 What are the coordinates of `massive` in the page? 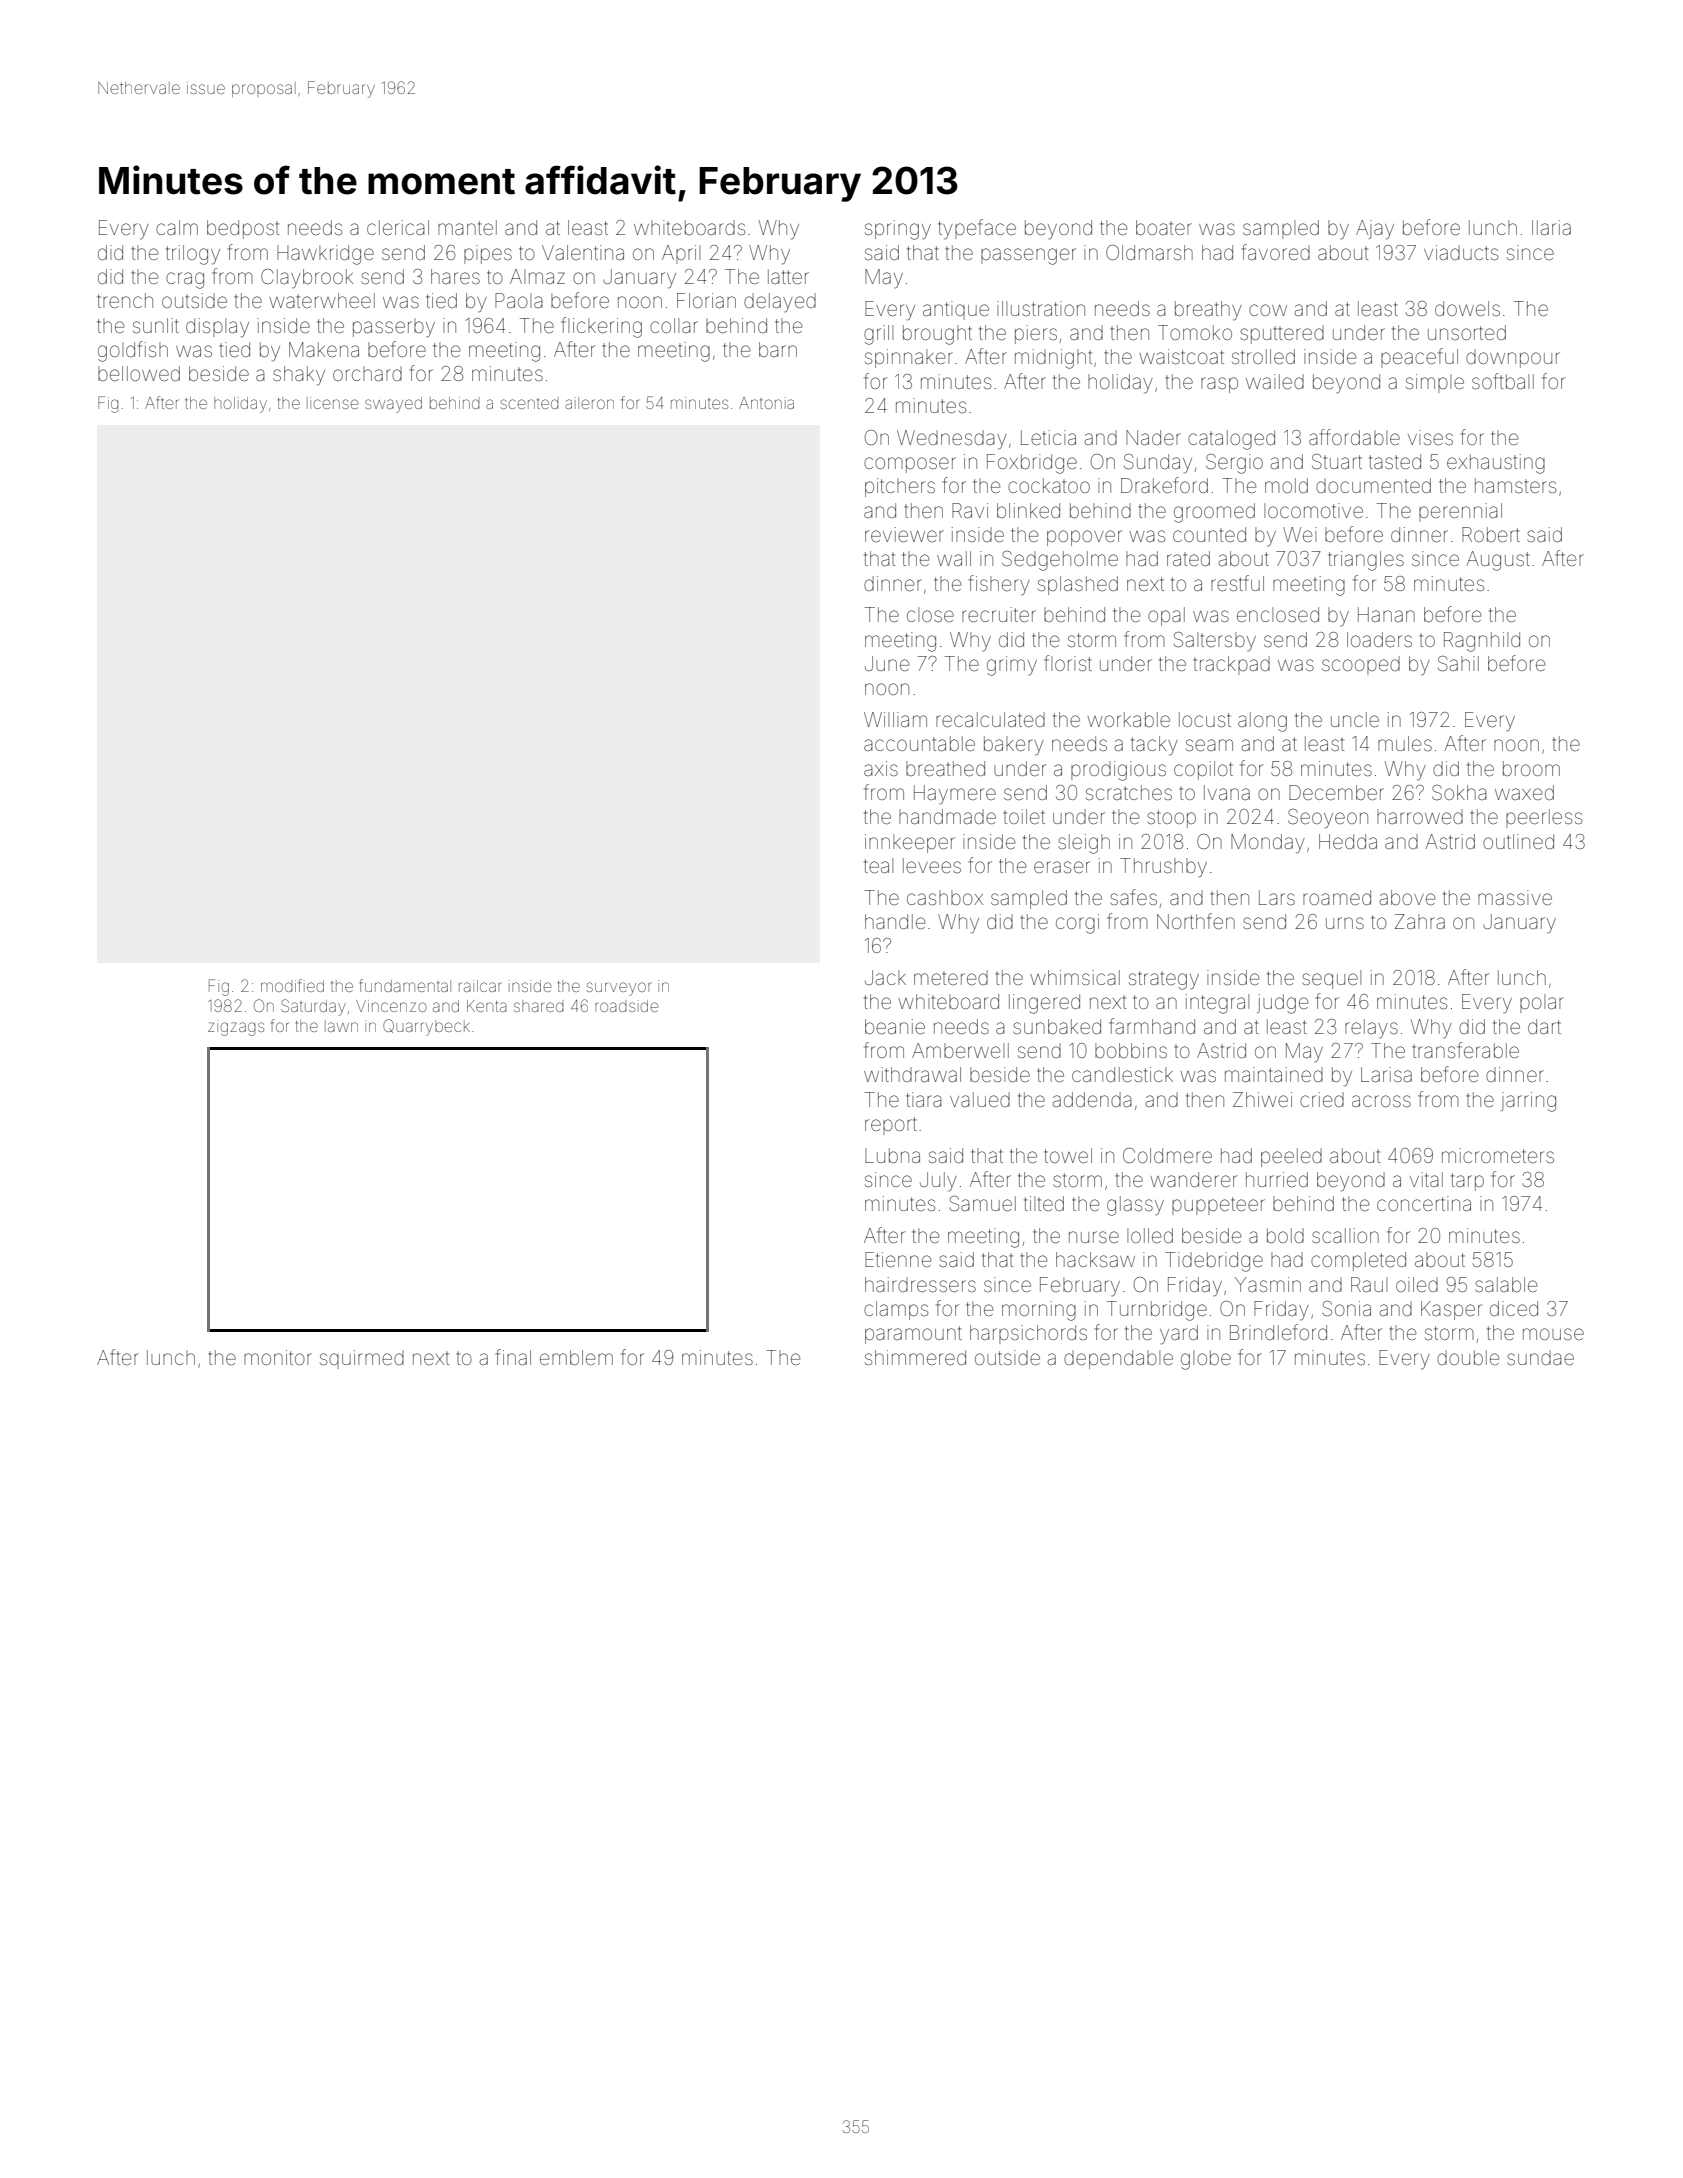 It's located at (1515, 897).
